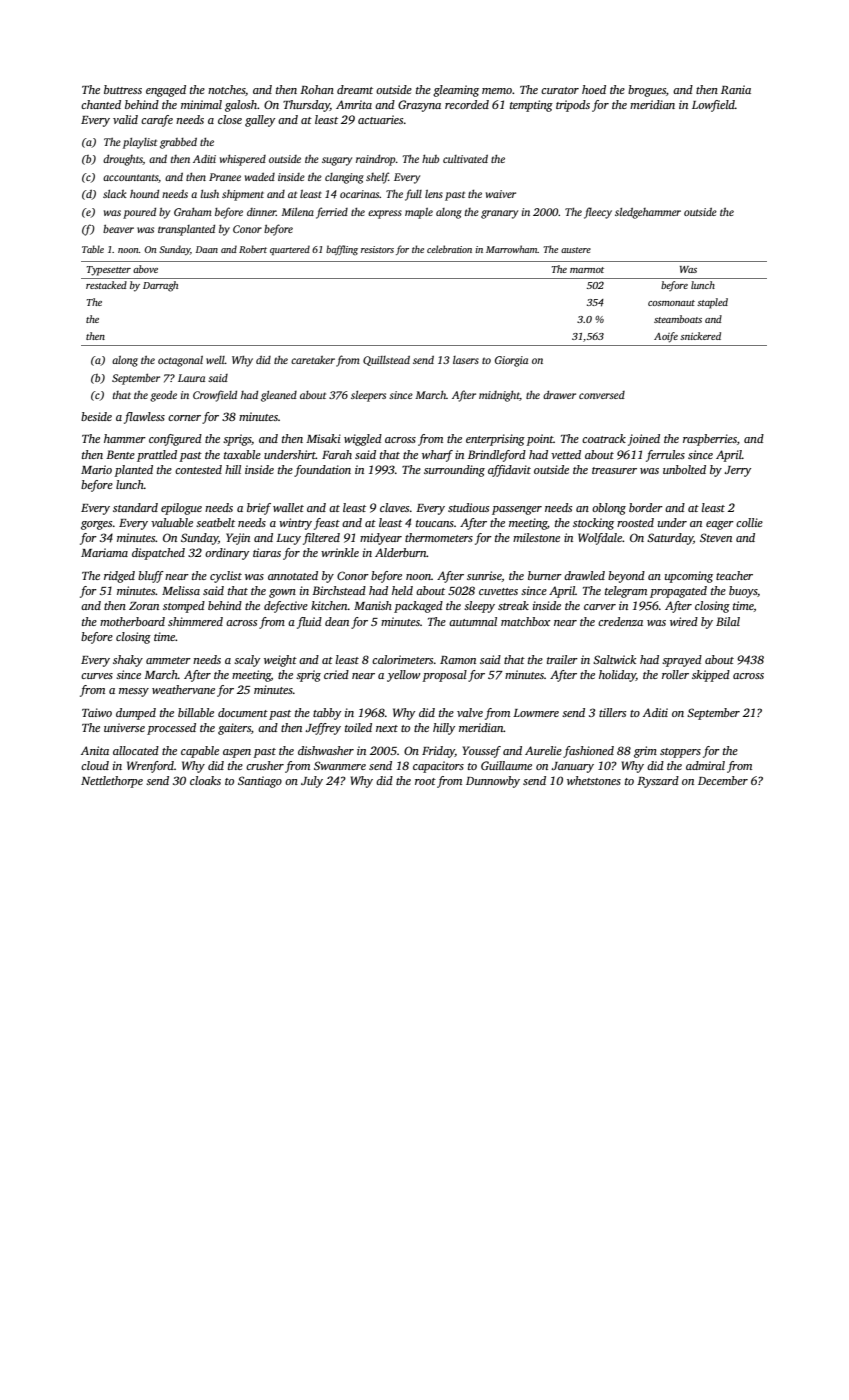  I want to click on gleaned, so click(279, 396).
